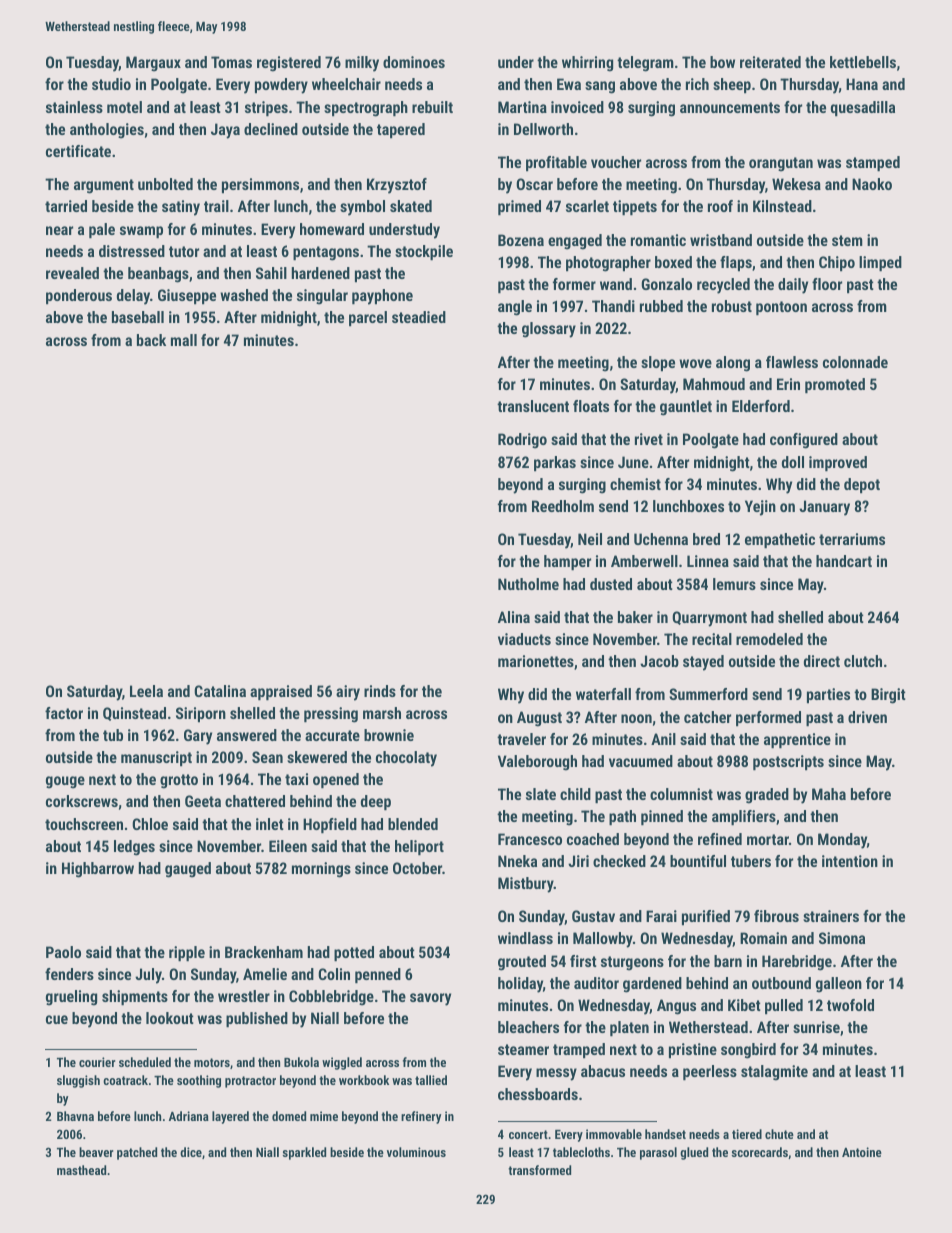 This document has width=952, height=1233. I want to click on touchscreen, so click(84, 824).
